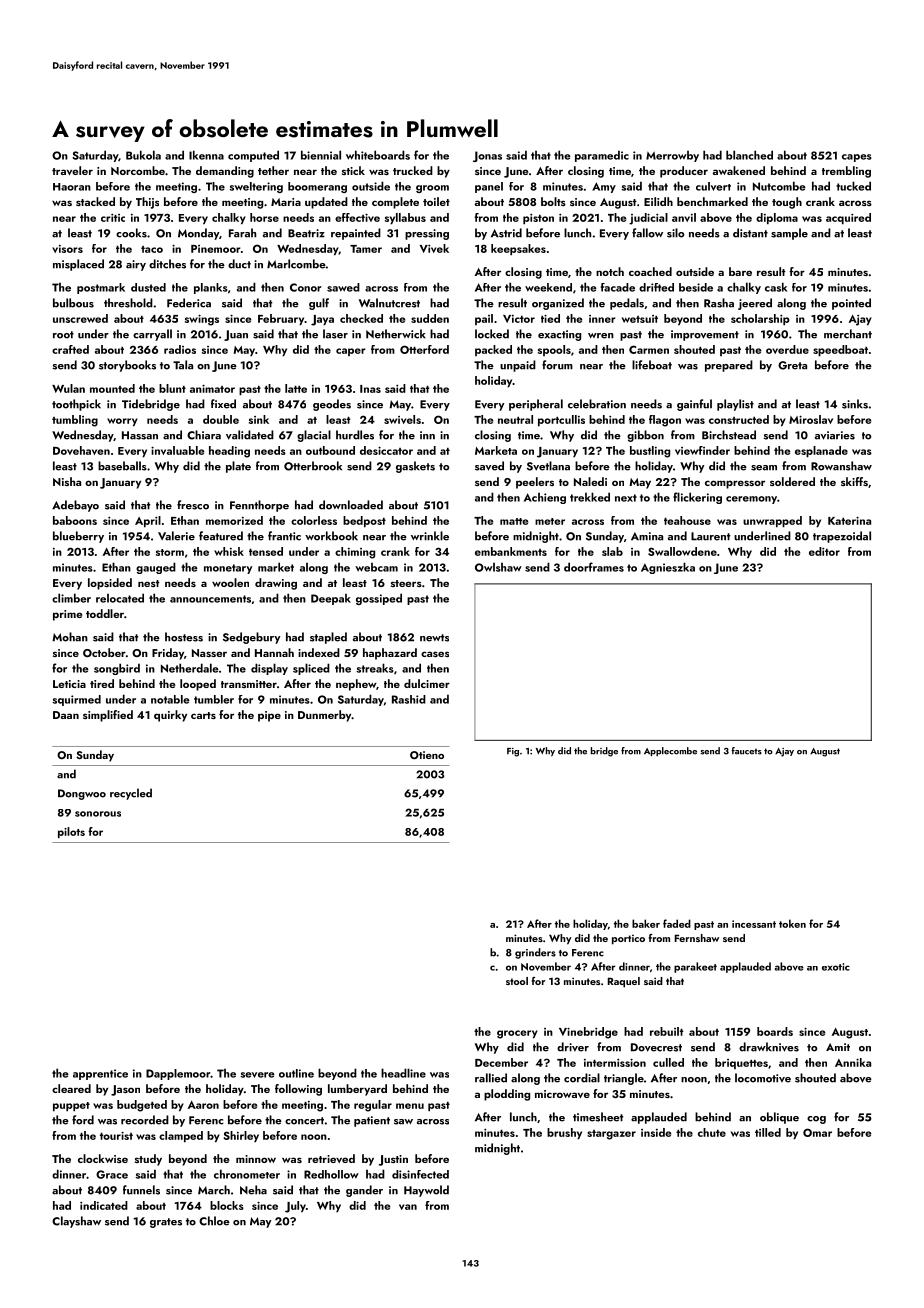 Image resolution: width=924 pixels, height=1308 pixels. I want to click on editor, so click(824, 551).
